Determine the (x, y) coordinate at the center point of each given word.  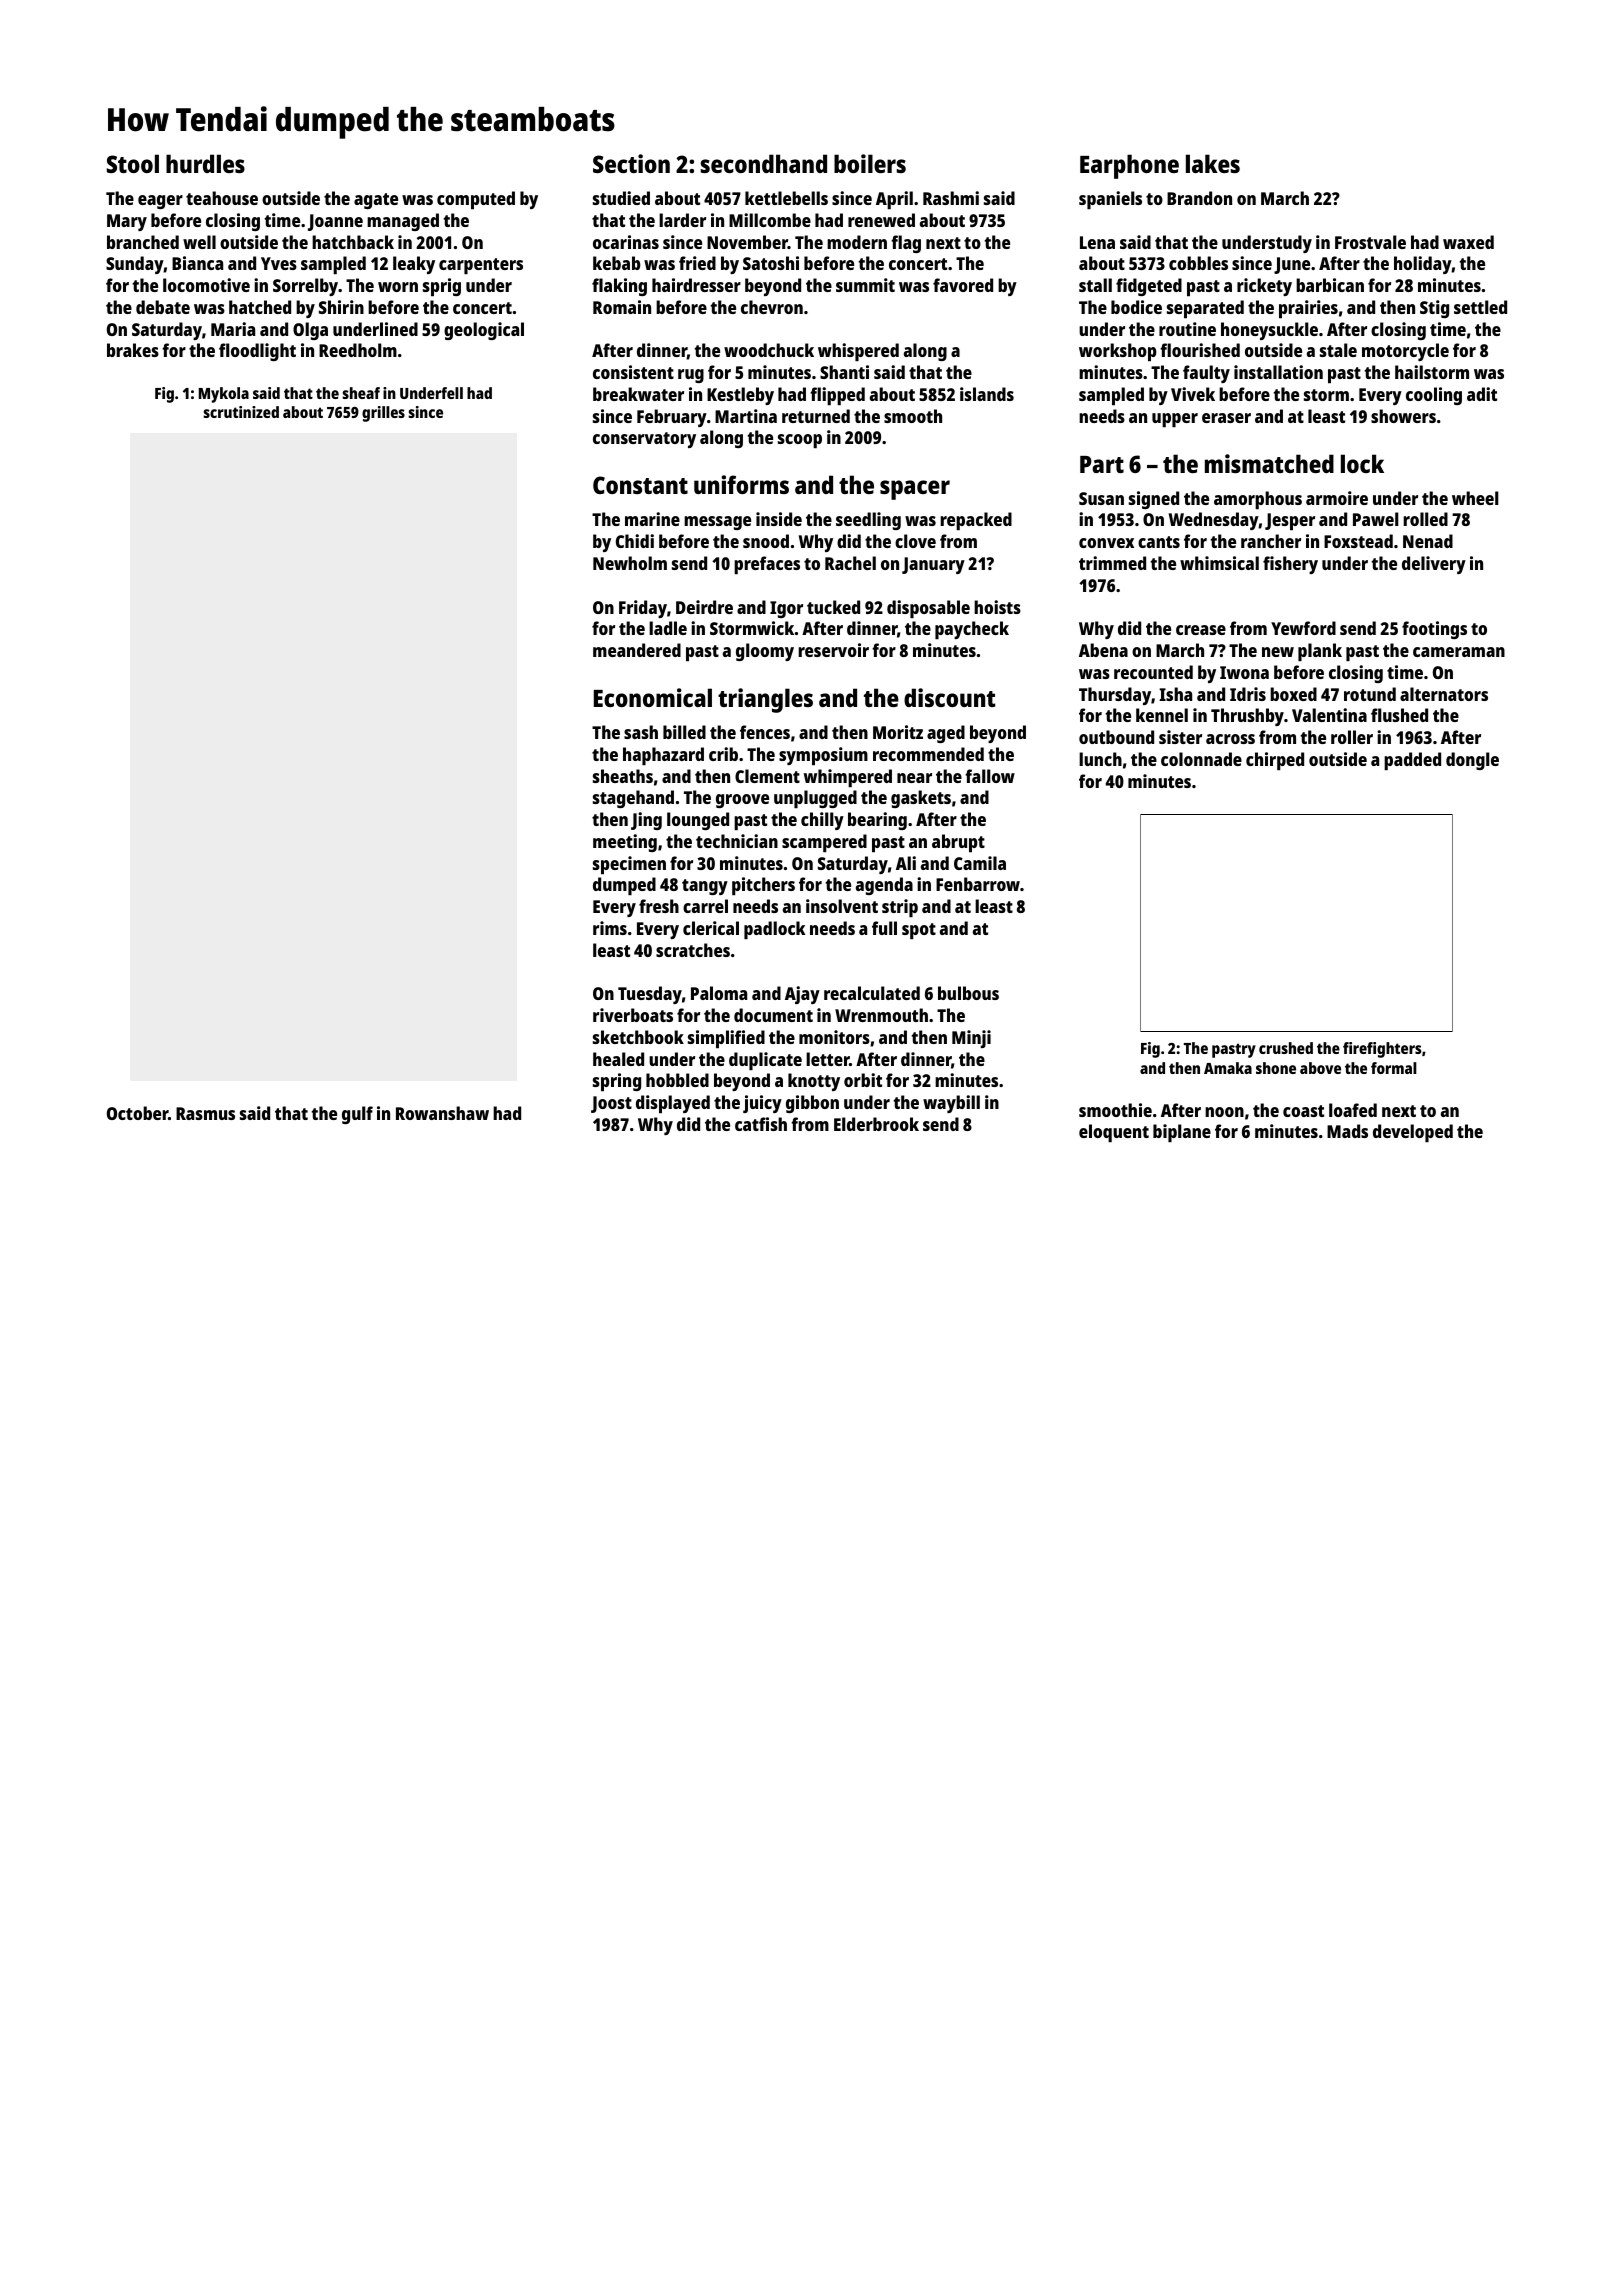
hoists (997, 607)
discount (950, 697)
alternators (1444, 694)
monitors (834, 1037)
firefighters (1382, 1050)
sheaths (623, 776)
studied (621, 198)
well (199, 242)
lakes (1213, 163)
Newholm (630, 563)
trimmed (1112, 563)
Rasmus (205, 1113)
